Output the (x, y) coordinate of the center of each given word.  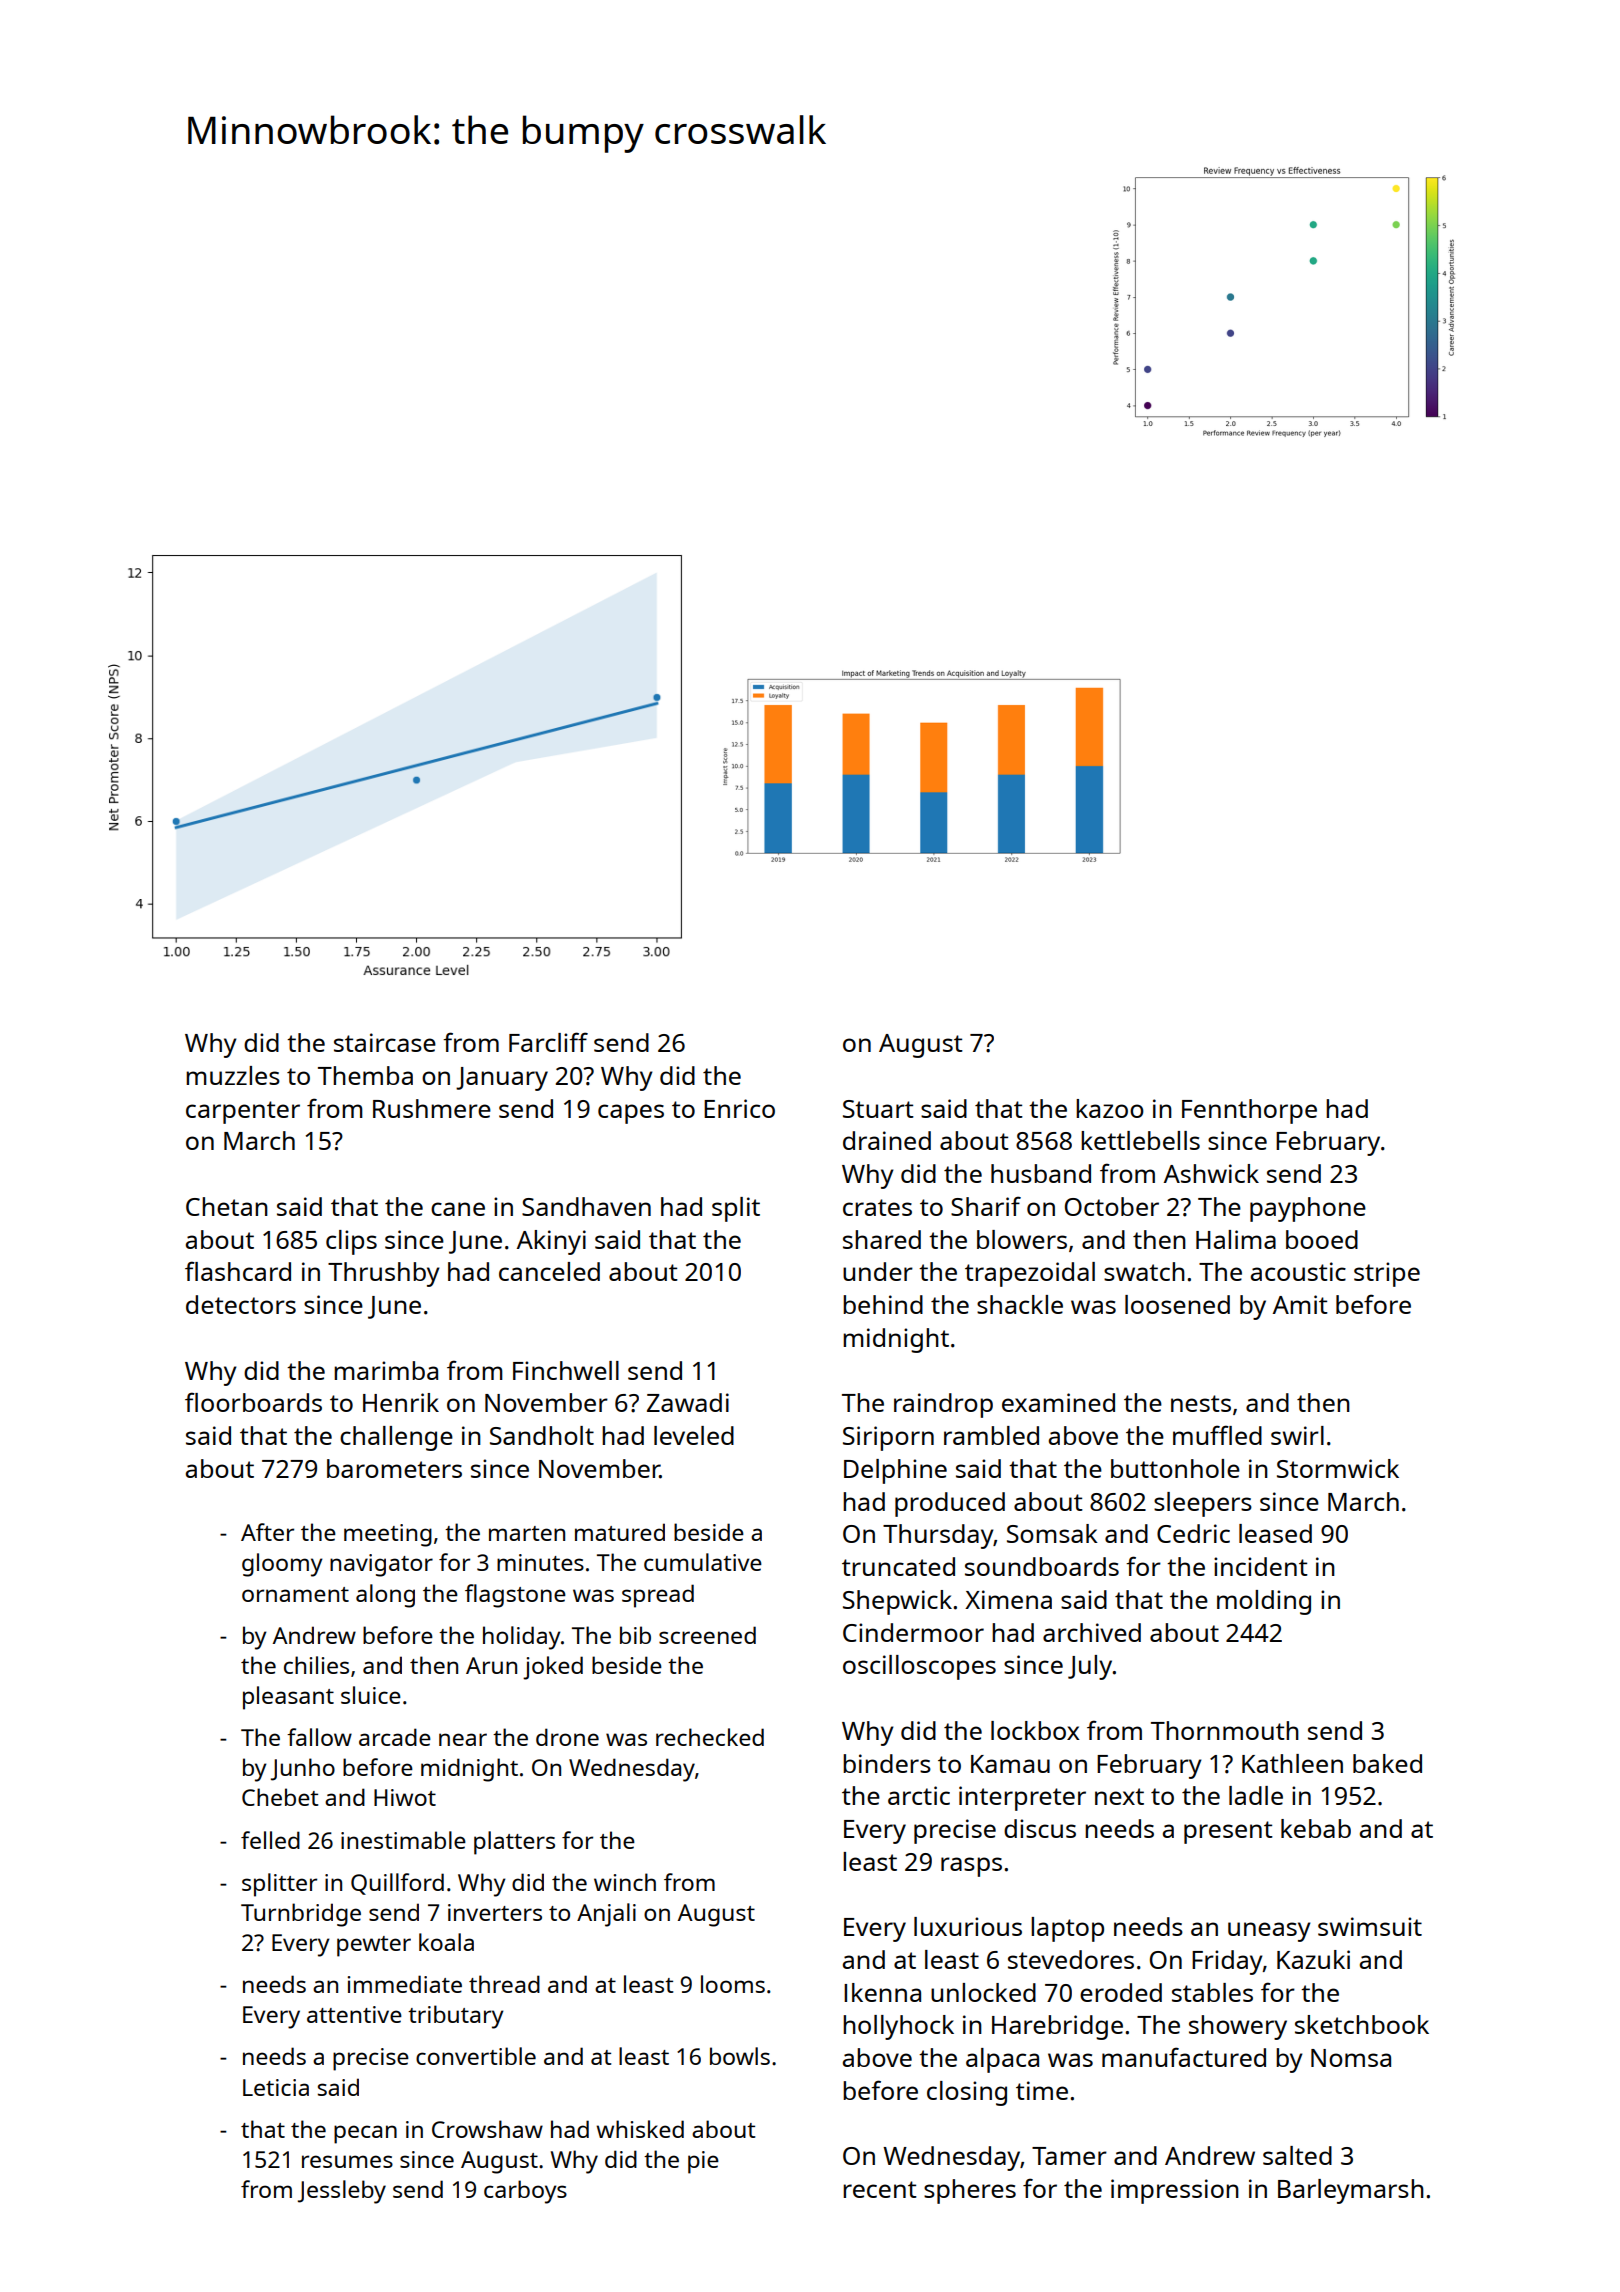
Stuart (878, 1109)
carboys (525, 2192)
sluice (371, 1695)
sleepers (1203, 1504)
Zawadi (688, 1402)
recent (880, 2189)
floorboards (253, 1402)
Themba (365, 1075)
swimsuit (1370, 1926)
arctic (919, 1795)
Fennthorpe (1249, 1111)
